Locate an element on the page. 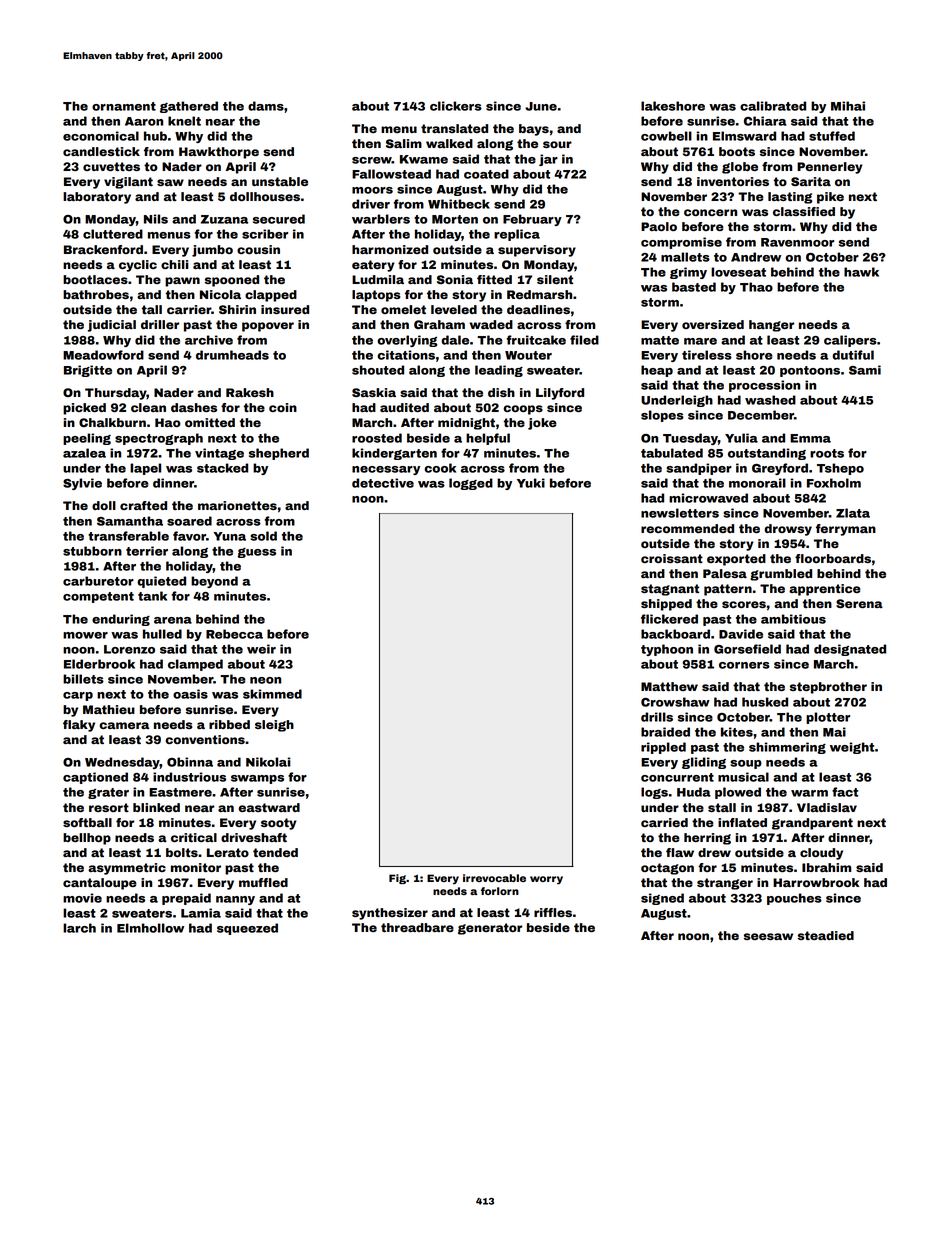 The image size is (952, 1233). flickered is located at coordinates (669, 619).
